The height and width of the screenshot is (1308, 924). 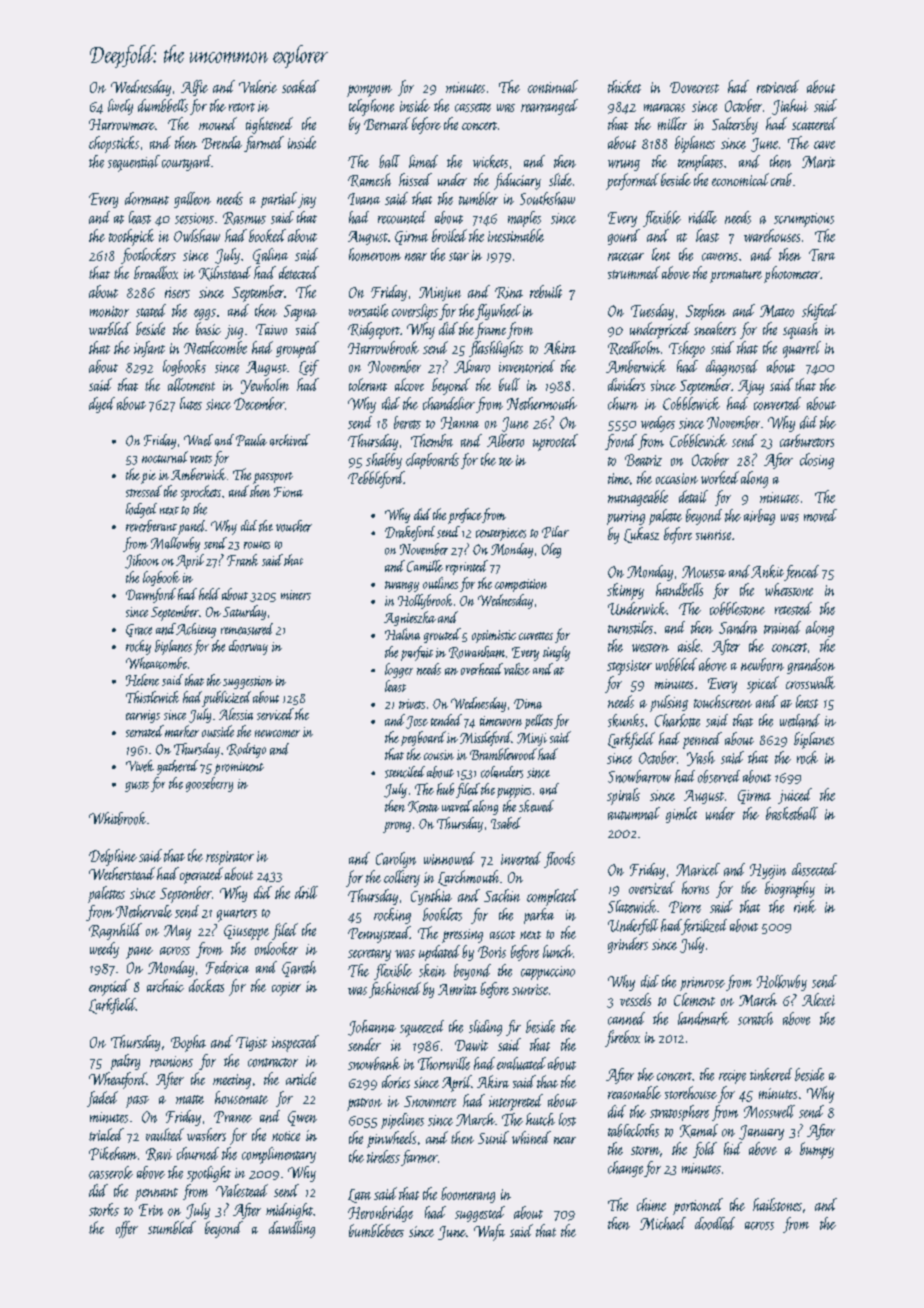 What do you see at coordinates (810, 682) in the screenshot?
I see `crosswalk` at bounding box center [810, 682].
